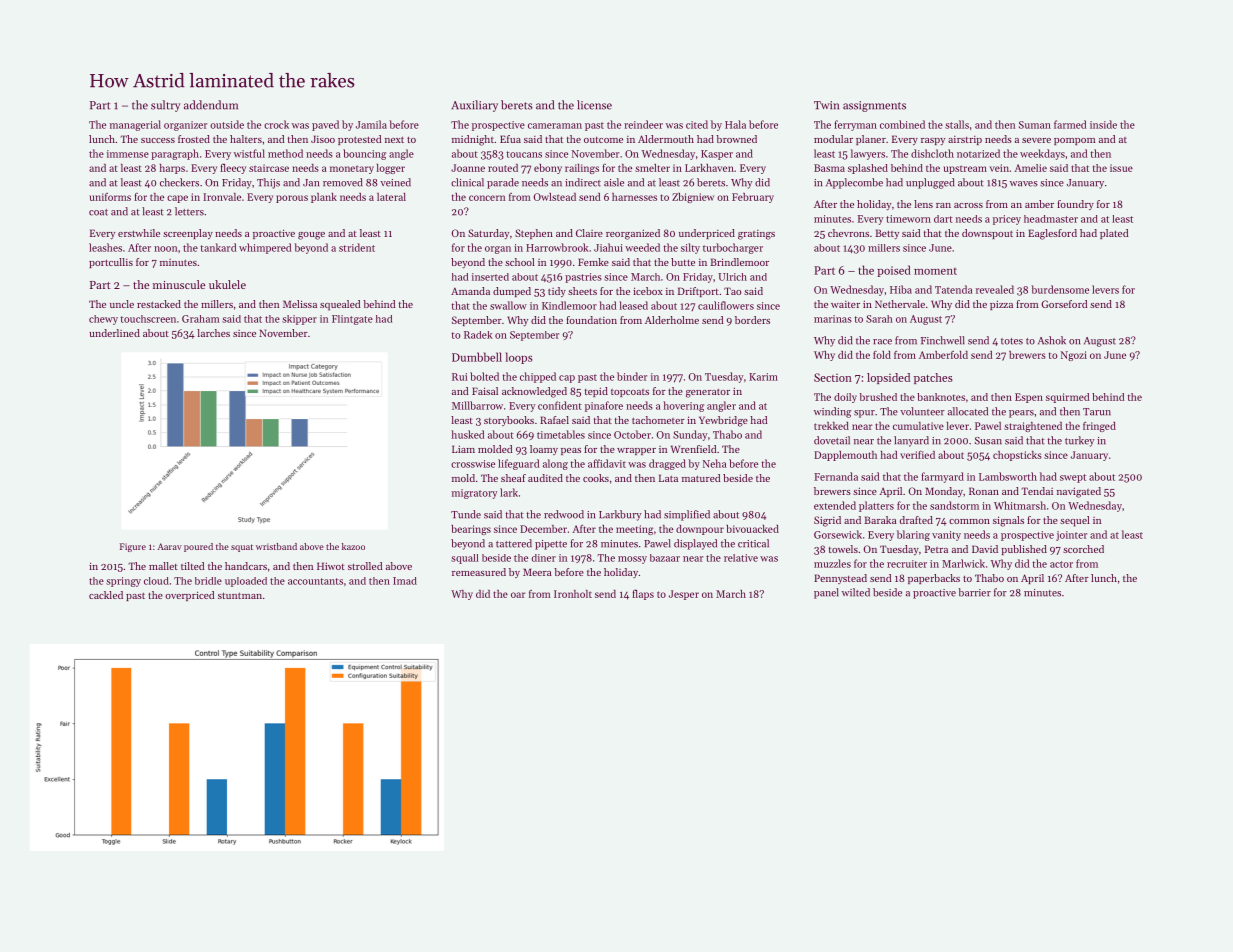 The height and width of the document is (952, 1233). What do you see at coordinates (463, 449) in the document?
I see `Liam` at bounding box center [463, 449].
